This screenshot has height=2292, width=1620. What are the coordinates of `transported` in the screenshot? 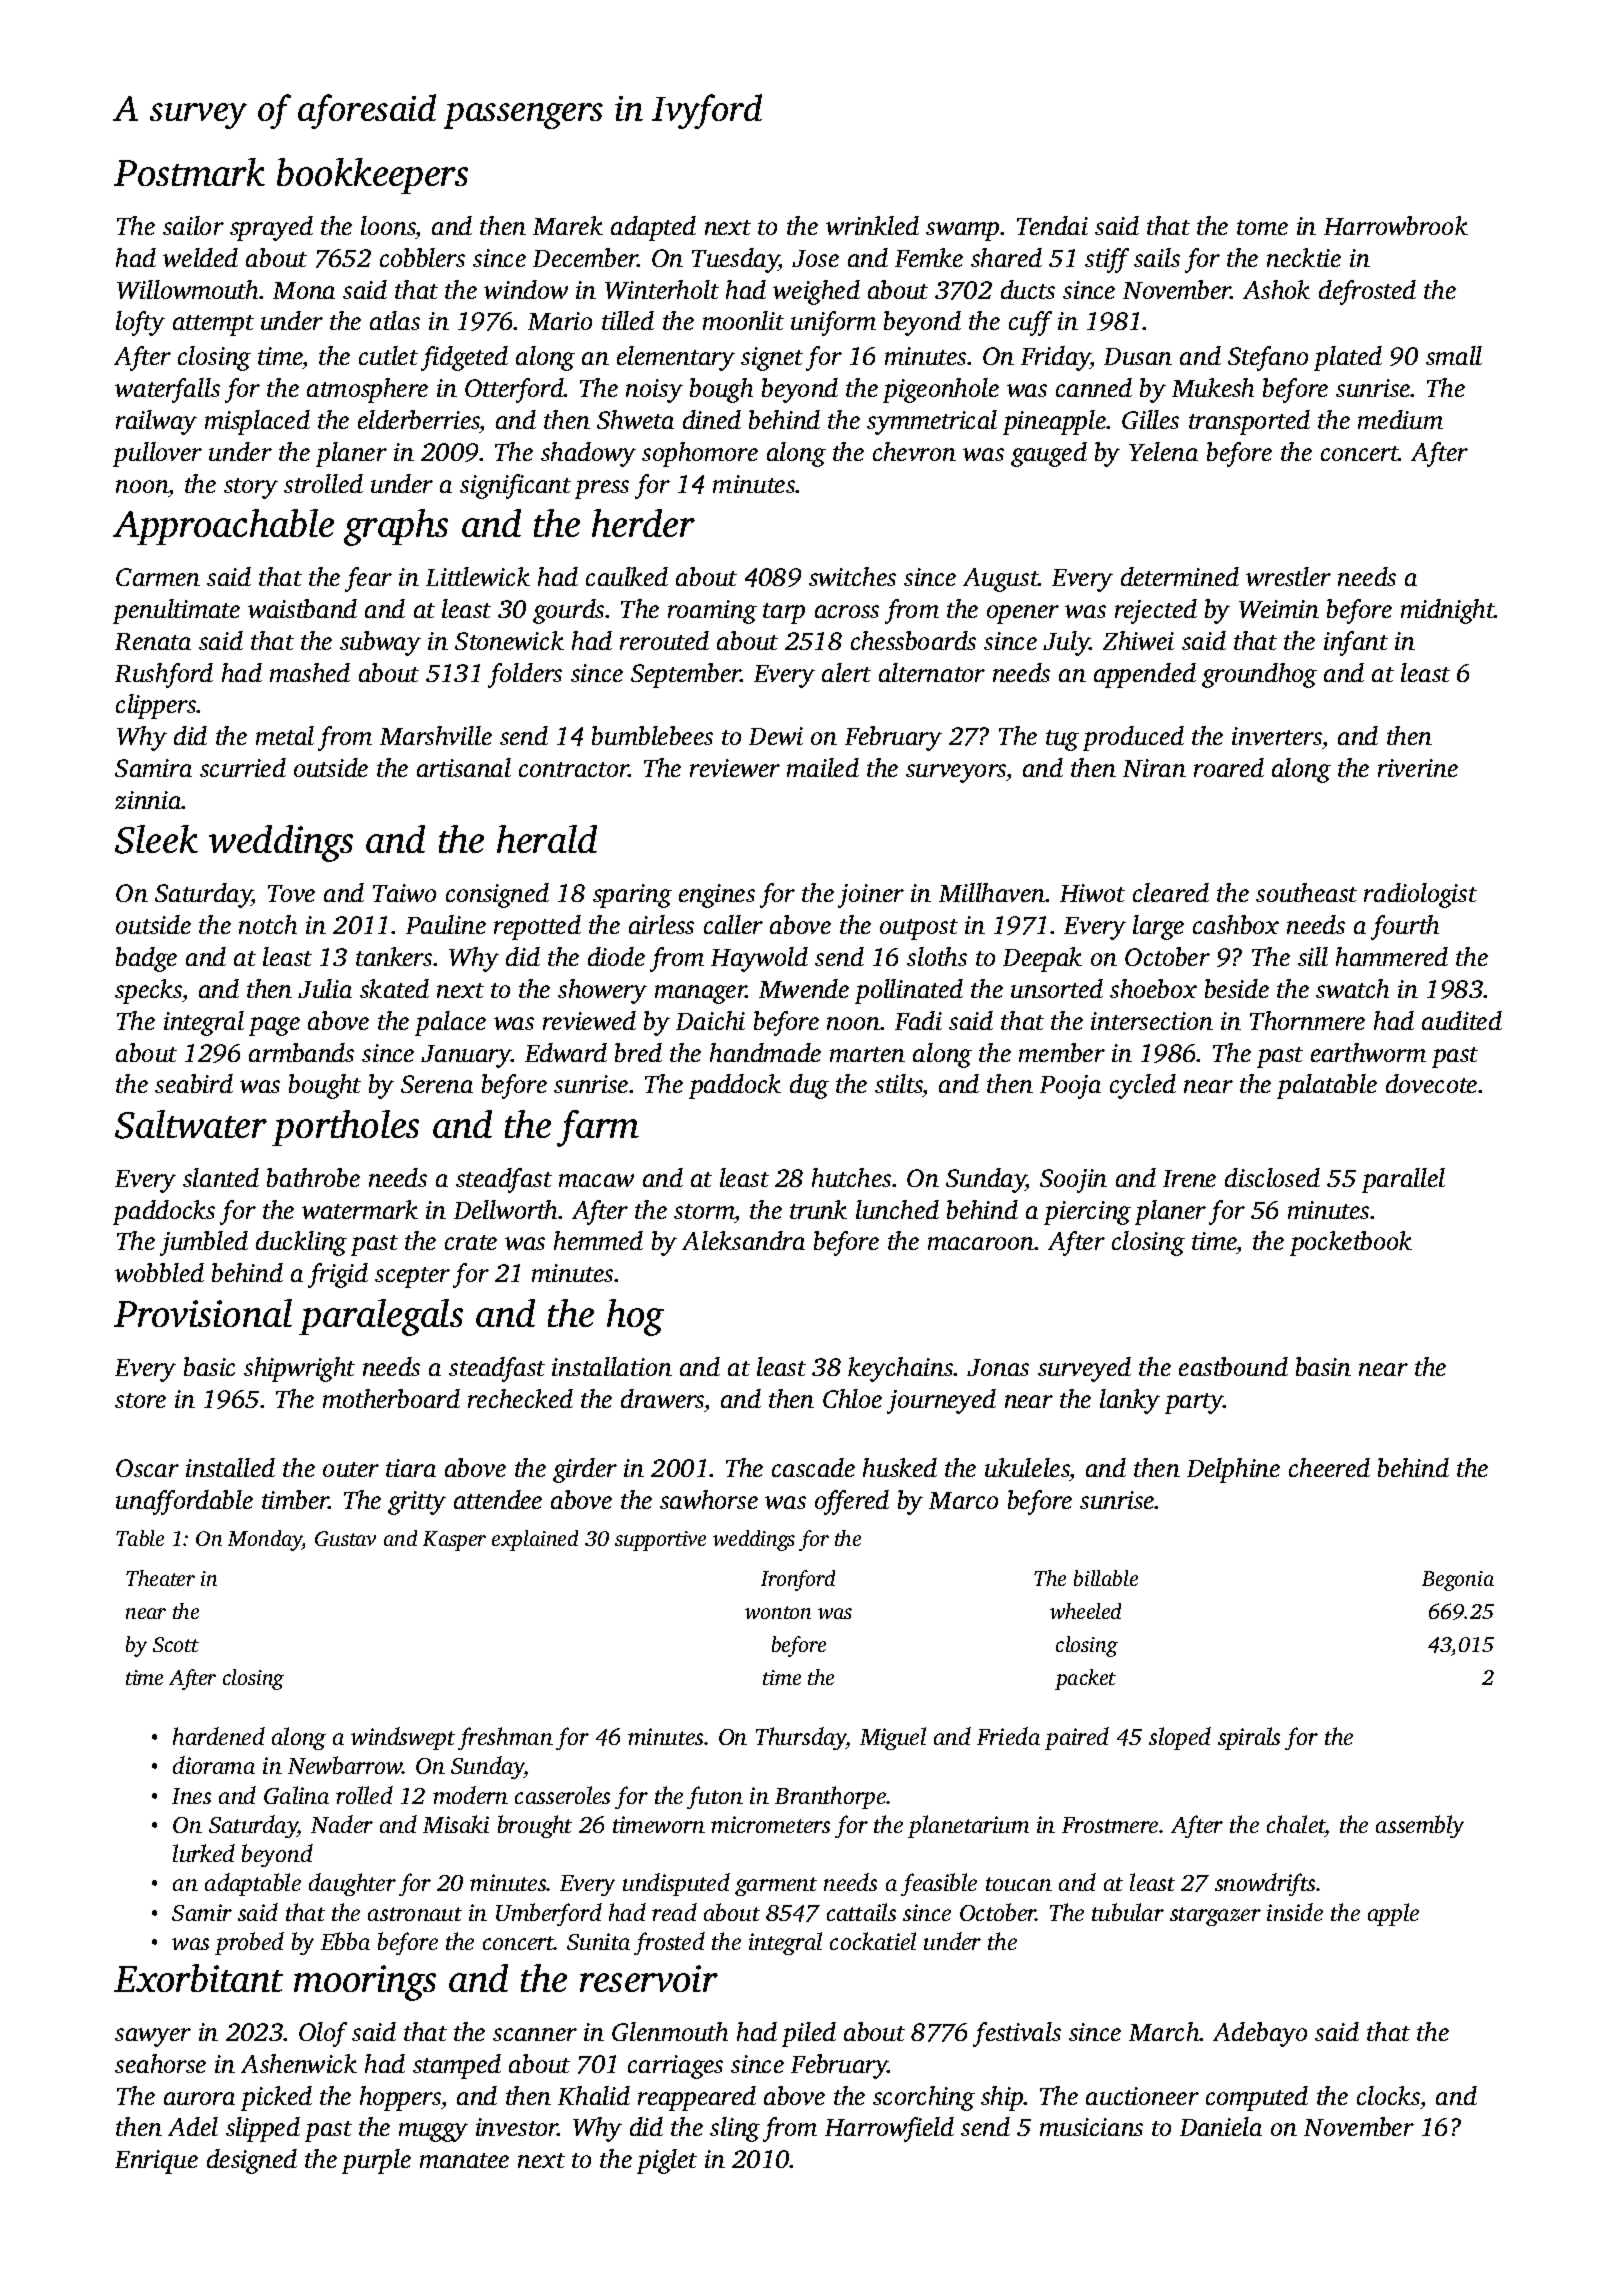 It's located at (1249, 422).
